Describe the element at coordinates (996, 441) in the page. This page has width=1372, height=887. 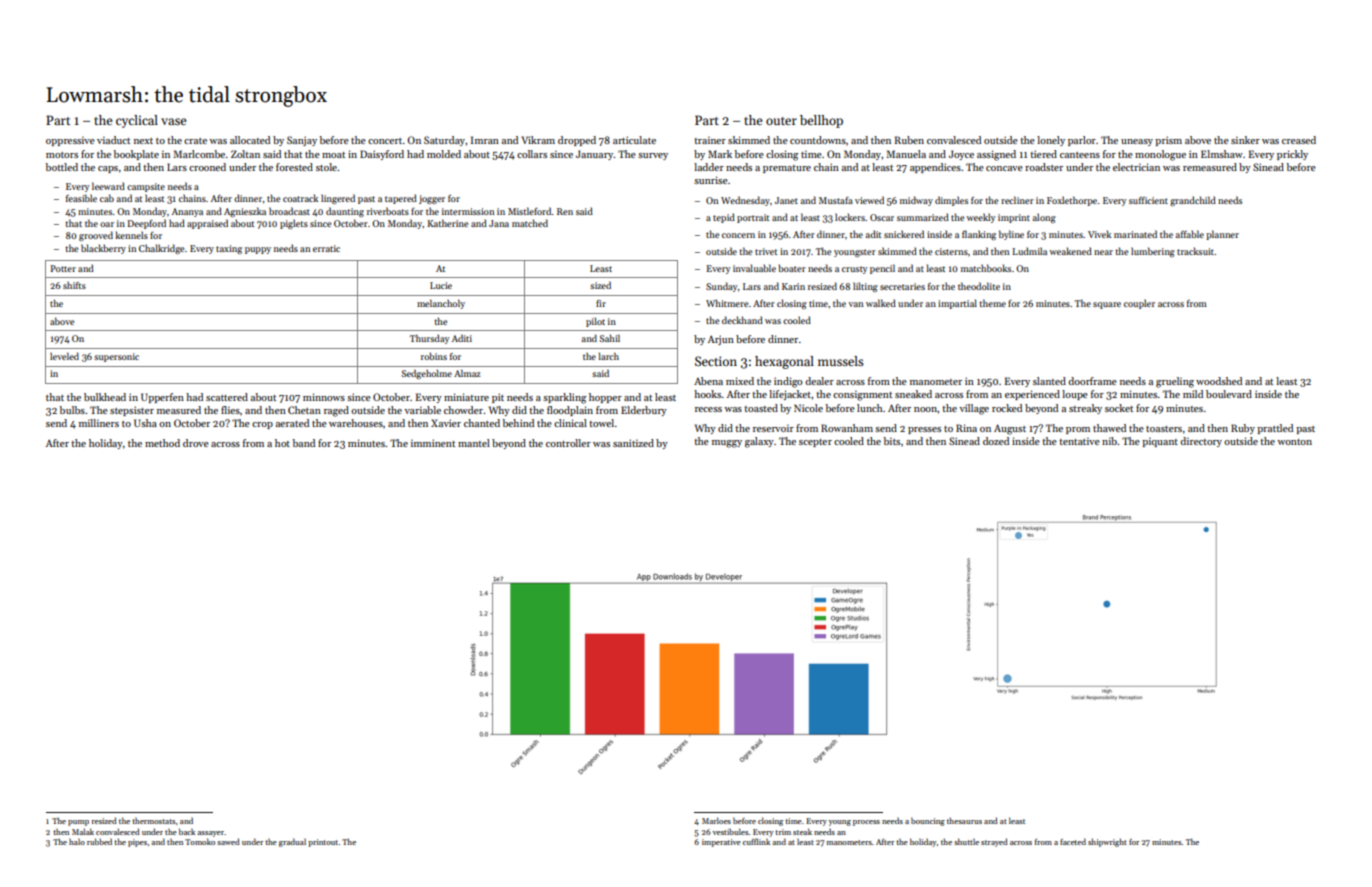
I see `dozed` at that location.
